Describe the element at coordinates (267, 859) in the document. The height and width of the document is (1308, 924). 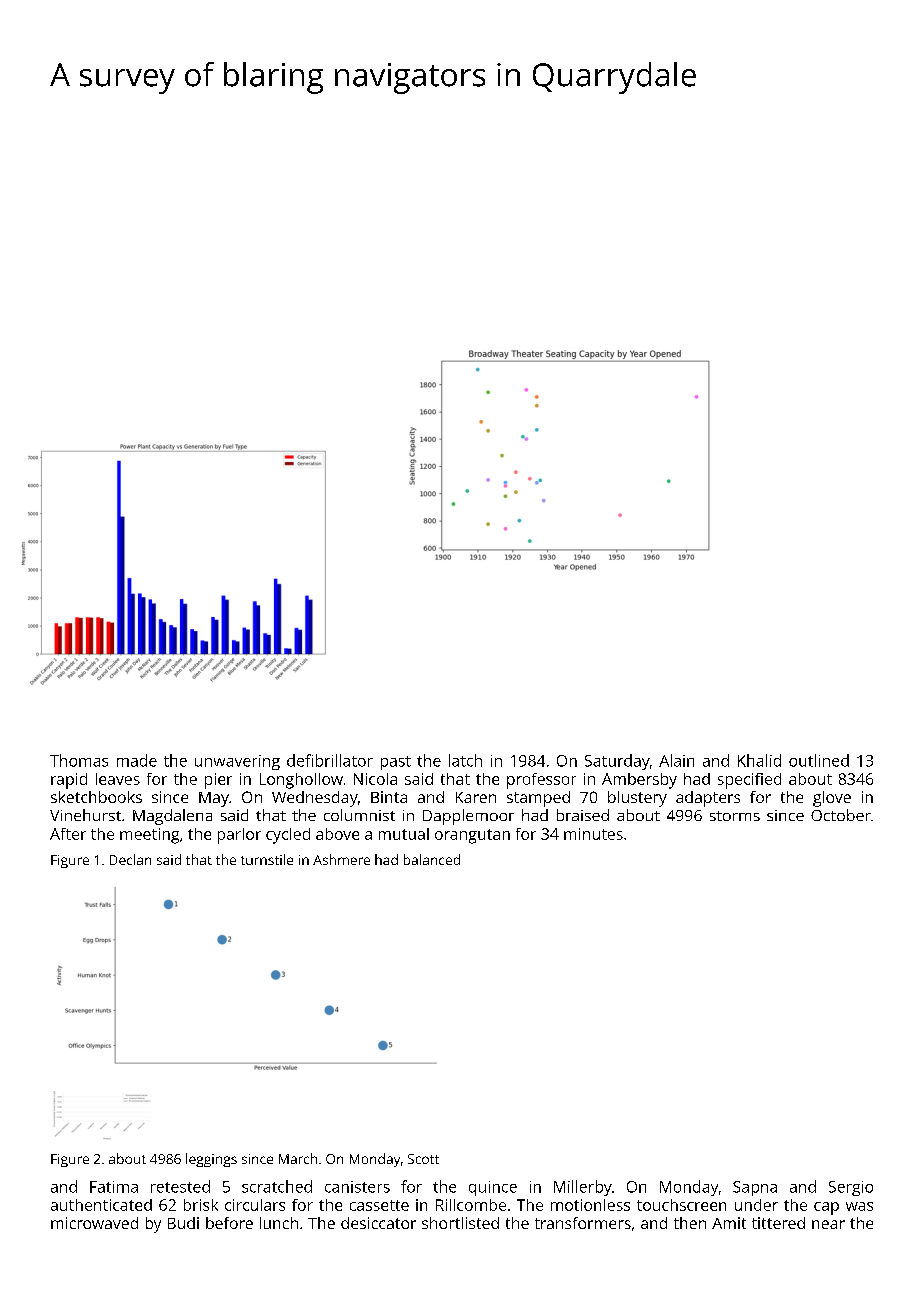
I see `turnstile` at that location.
